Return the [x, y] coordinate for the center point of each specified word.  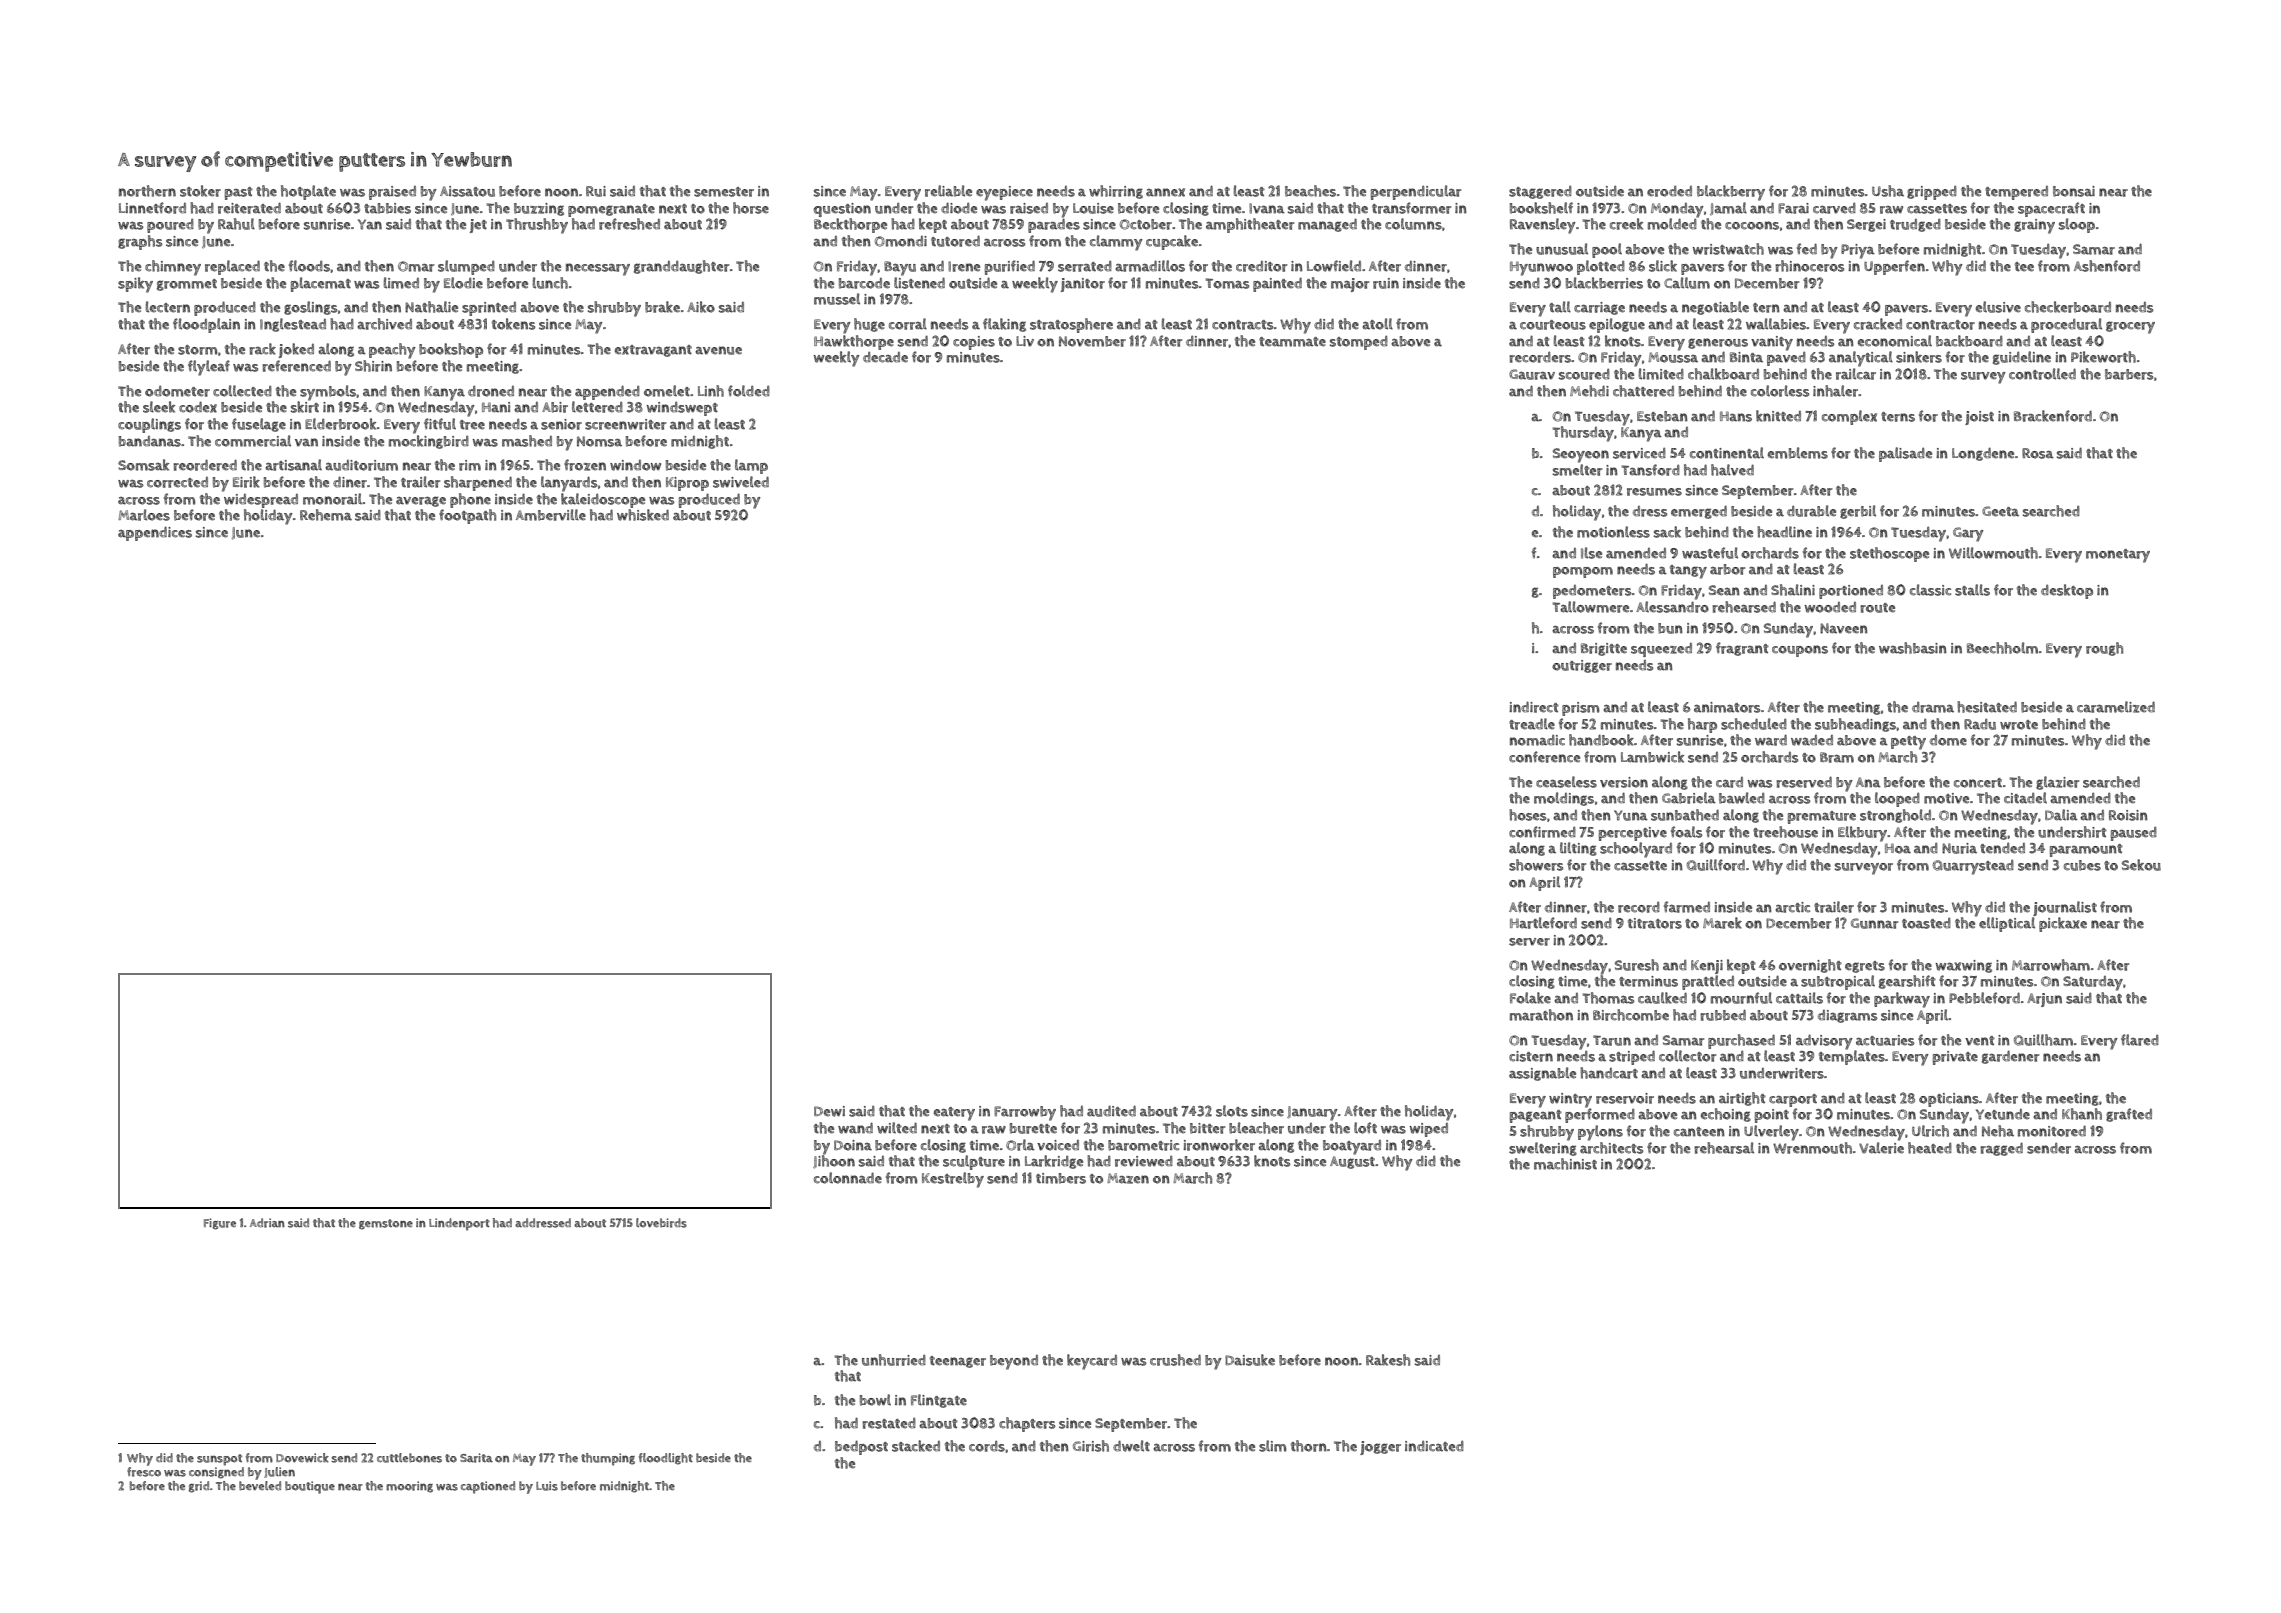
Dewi [829, 1111]
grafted [2129, 1115]
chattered [1643, 391]
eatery [954, 1114]
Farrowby [1025, 1113]
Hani [496, 407]
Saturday [2093, 983]
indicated [1434, 1446]
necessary [598, 269]
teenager [958, 1362]
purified [1010, 267]
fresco [144, 1472]
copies [974, 343]
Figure [220, 1224]
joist [1979, 418]
